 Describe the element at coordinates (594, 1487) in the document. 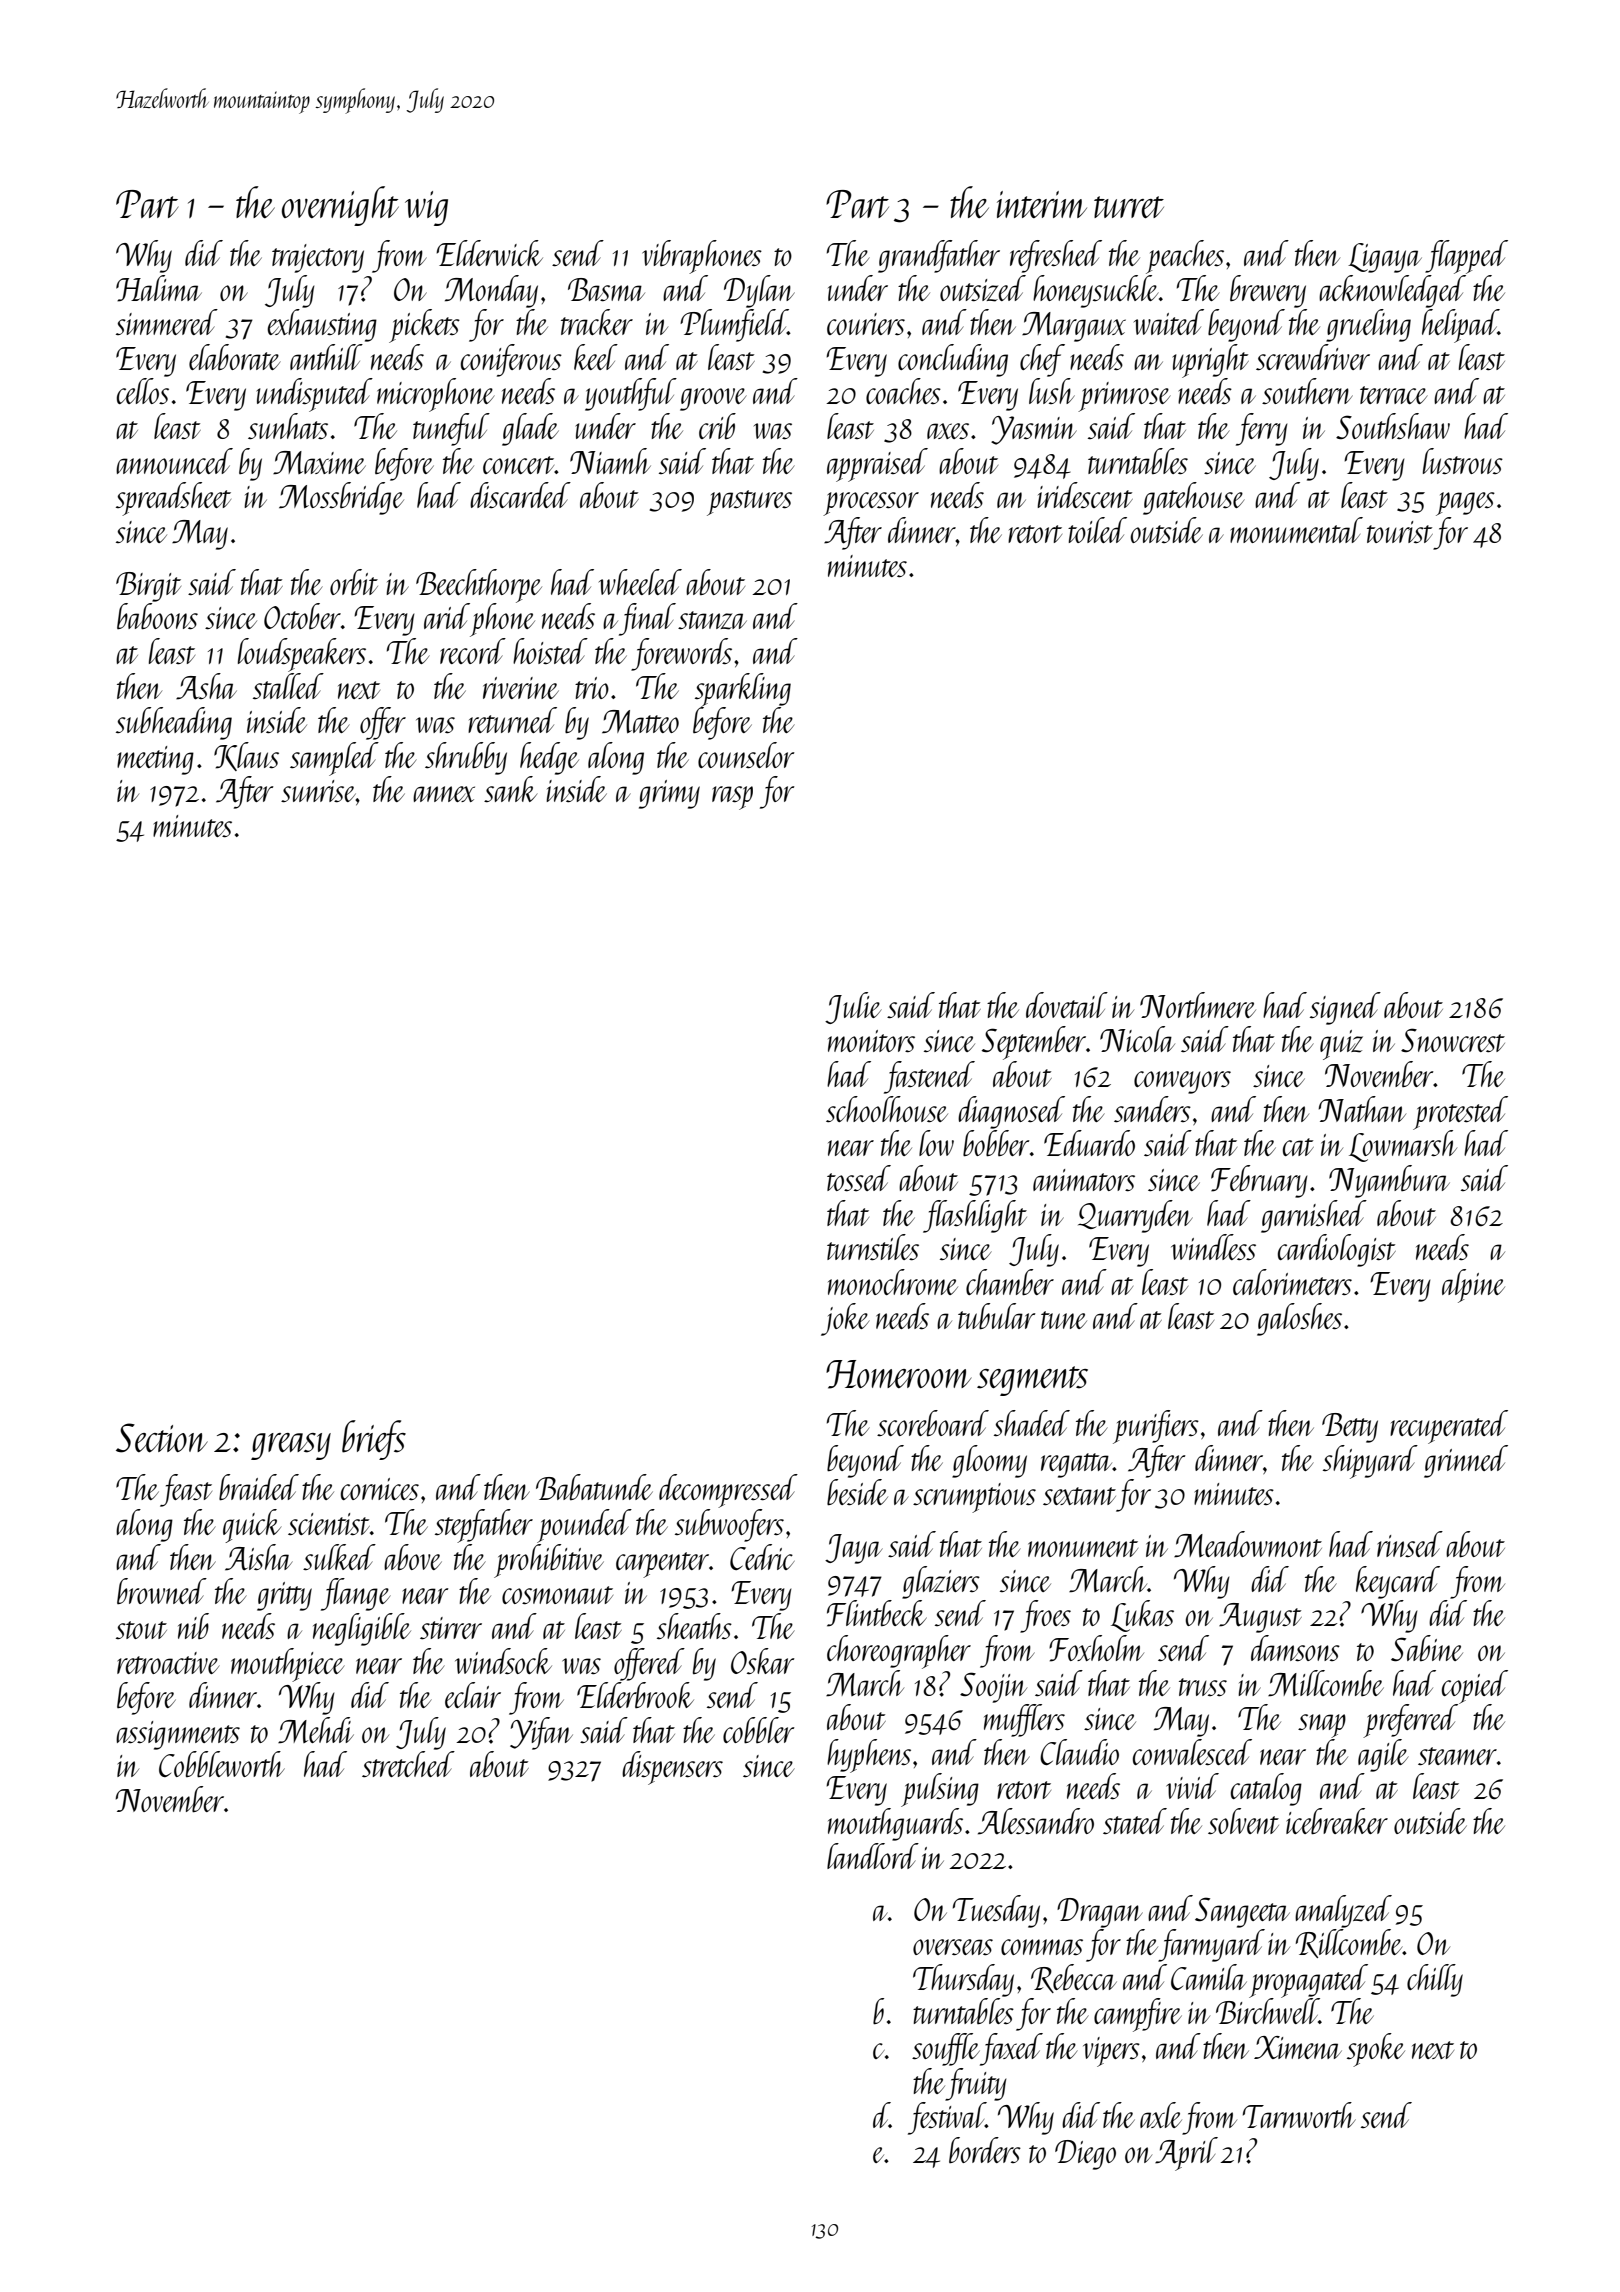

I see `Babatunde` at that location.
